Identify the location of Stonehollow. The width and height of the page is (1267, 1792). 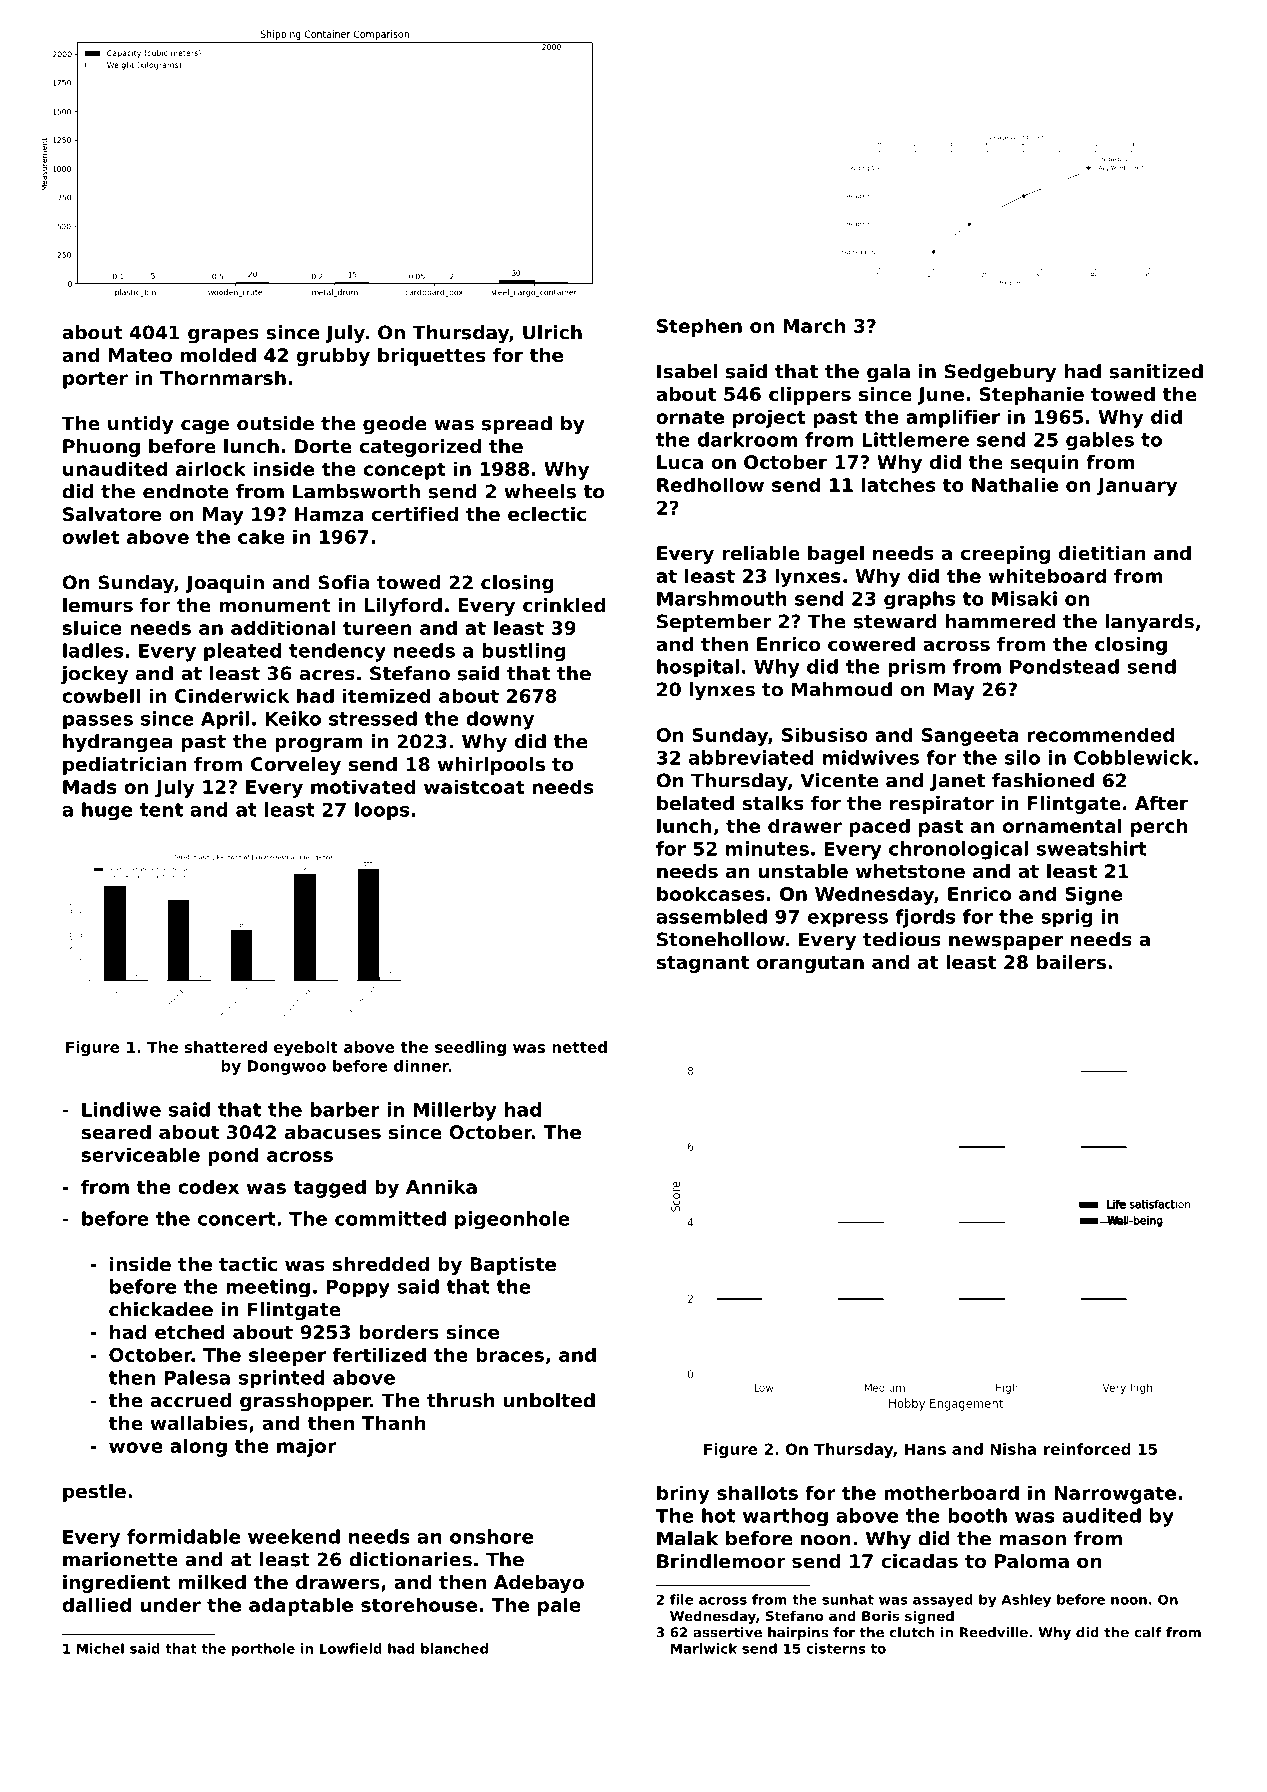
(721, 939).
